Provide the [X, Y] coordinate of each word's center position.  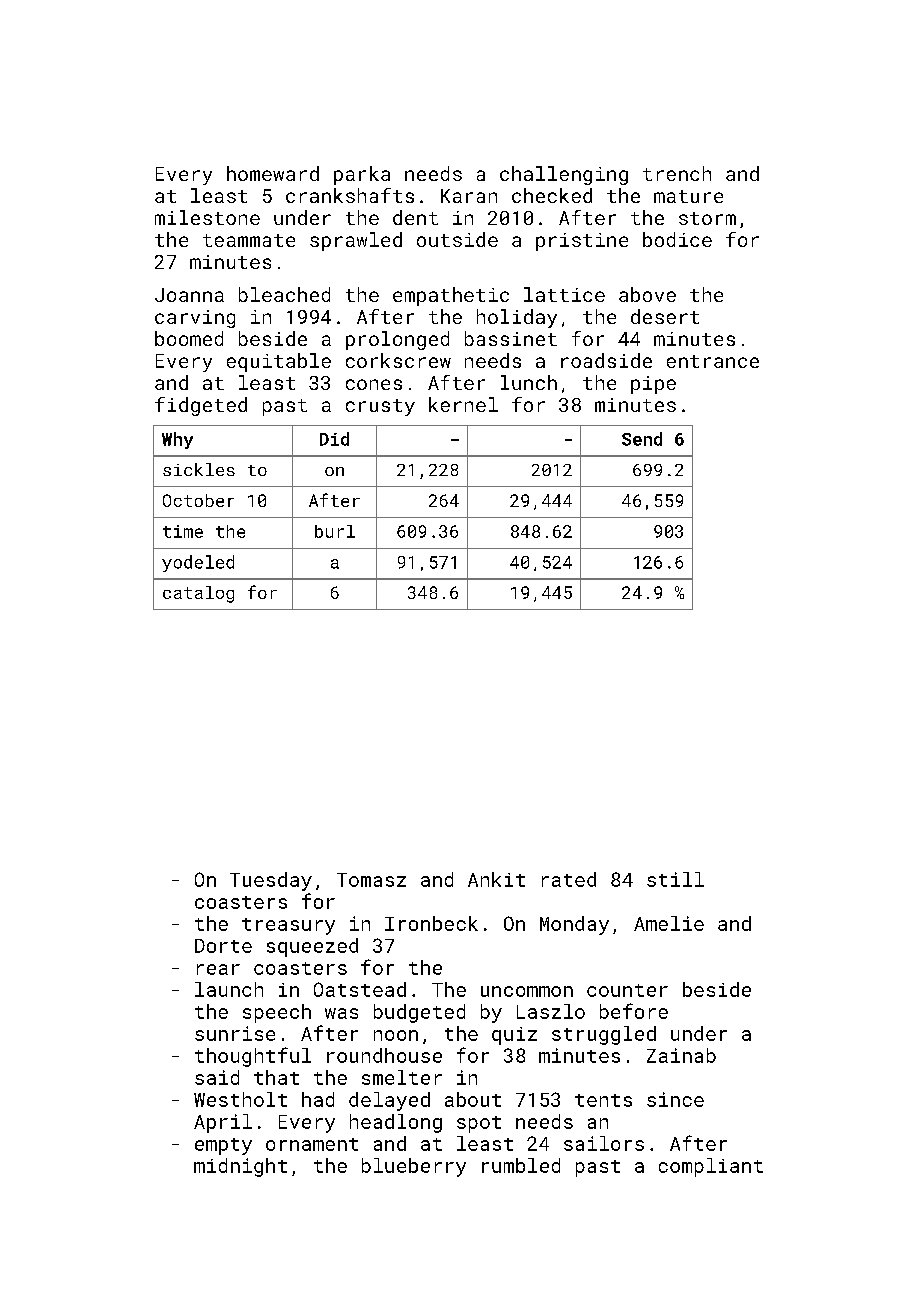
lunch [529, 382]
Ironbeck [431, 923]
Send [642, 439]
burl [335, 531]
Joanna [189, 295]
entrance [713, 361]
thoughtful [253, 1057]
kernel [463, 404]
